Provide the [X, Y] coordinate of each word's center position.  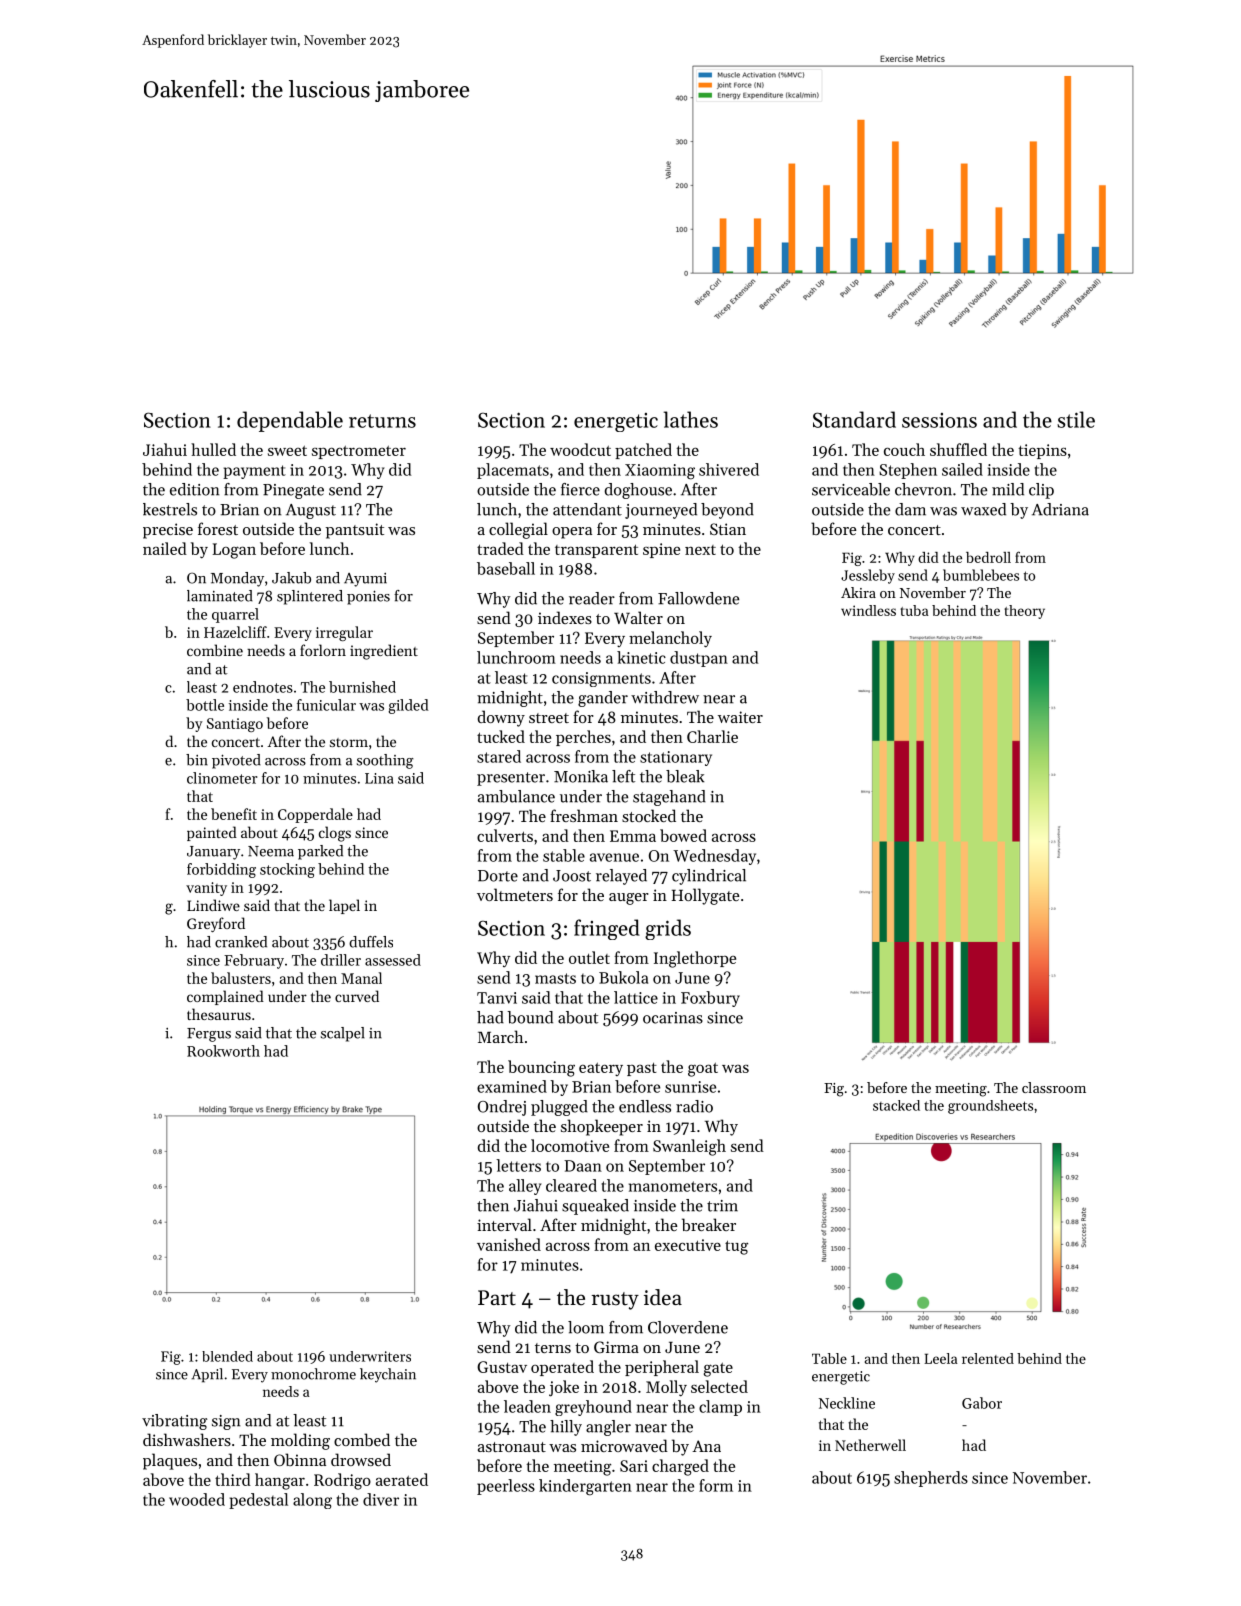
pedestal [258, 1501]
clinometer [222, 778]
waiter [740, 717]
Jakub [291, 578]
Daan [583, 1166]
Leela [941, 1358]
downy [501, 718]
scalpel [343, 1034]
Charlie [712, 736]
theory [1024, 612]
